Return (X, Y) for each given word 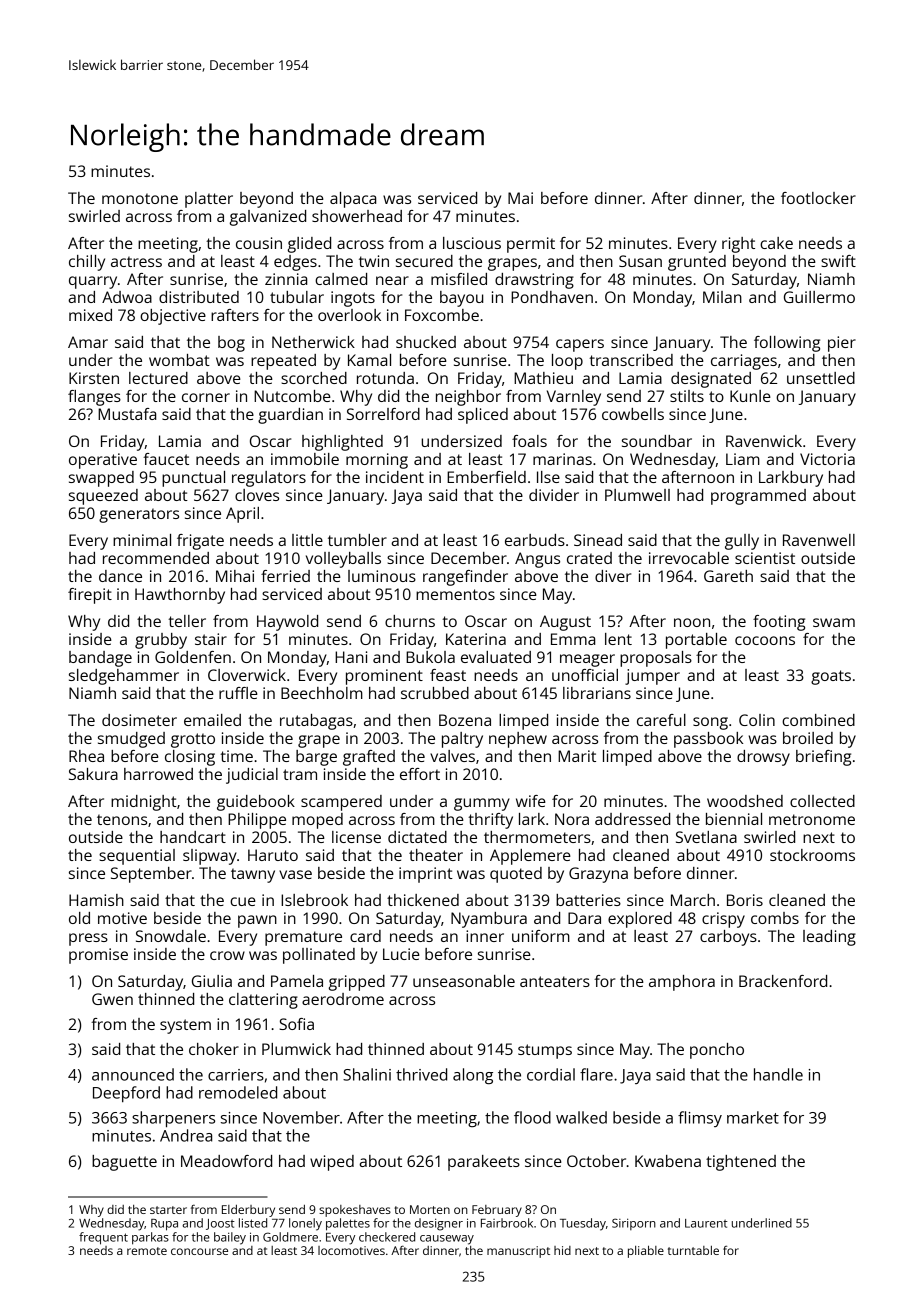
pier (842, 344)
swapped (101, 479)
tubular (297, 297)
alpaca (353, 200)
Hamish (96, 900)
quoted (516, 875)
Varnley (574, 398)
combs (775, 918)
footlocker (818, 198)
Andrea (186, 1135)
